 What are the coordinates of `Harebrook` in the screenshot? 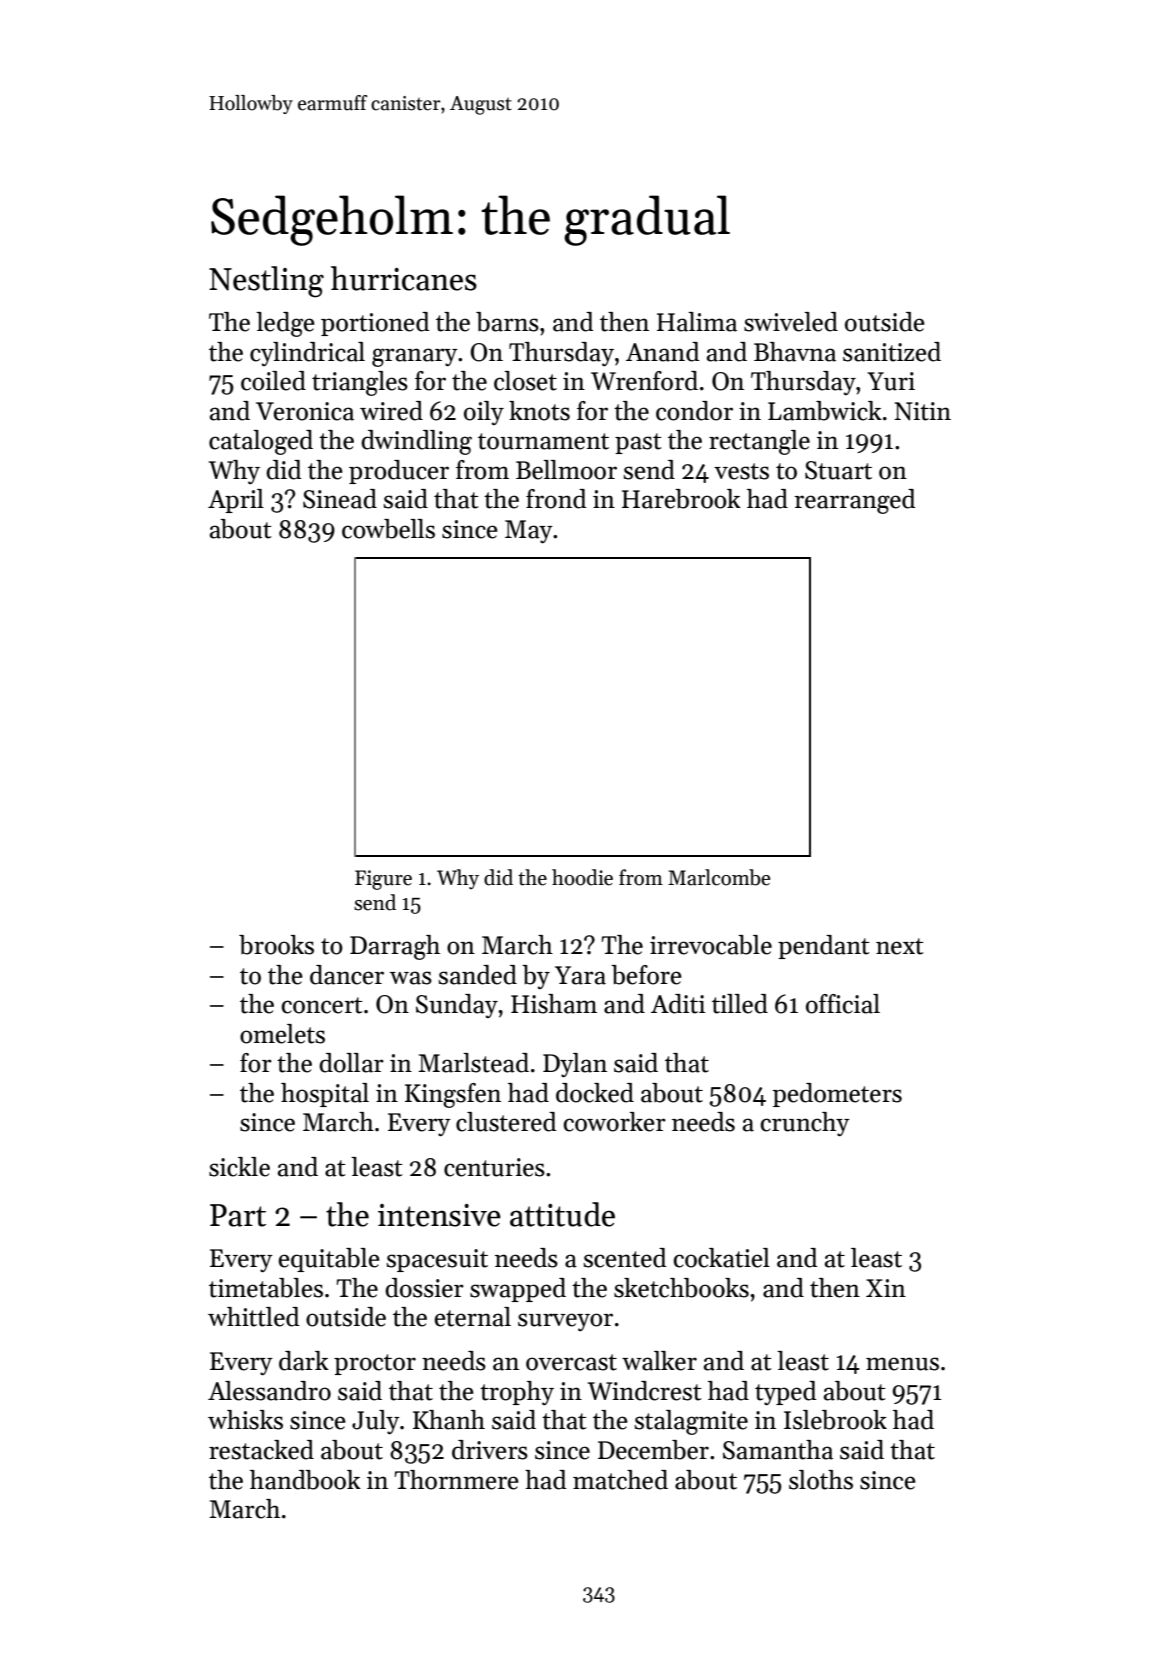 It's located at (681, 499).
